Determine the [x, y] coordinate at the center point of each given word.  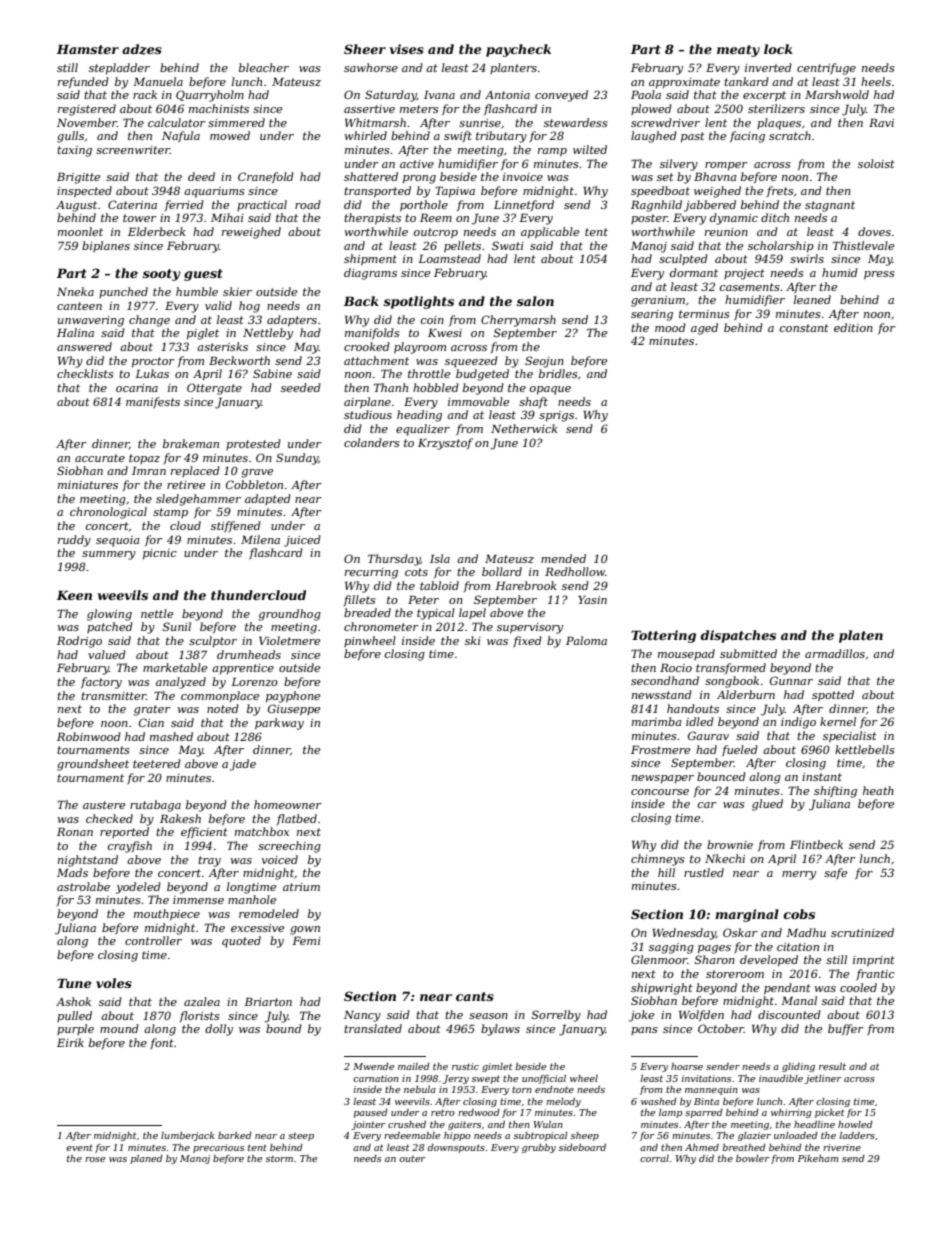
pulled [74, 1016]
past [693, 137]
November [87, 122]
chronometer [381, 626]
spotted [833, 696]
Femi [306, 940]
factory [101, 683]
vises [407, 49]
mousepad [686, 654]
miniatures [88, 485]
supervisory [530, 628]
